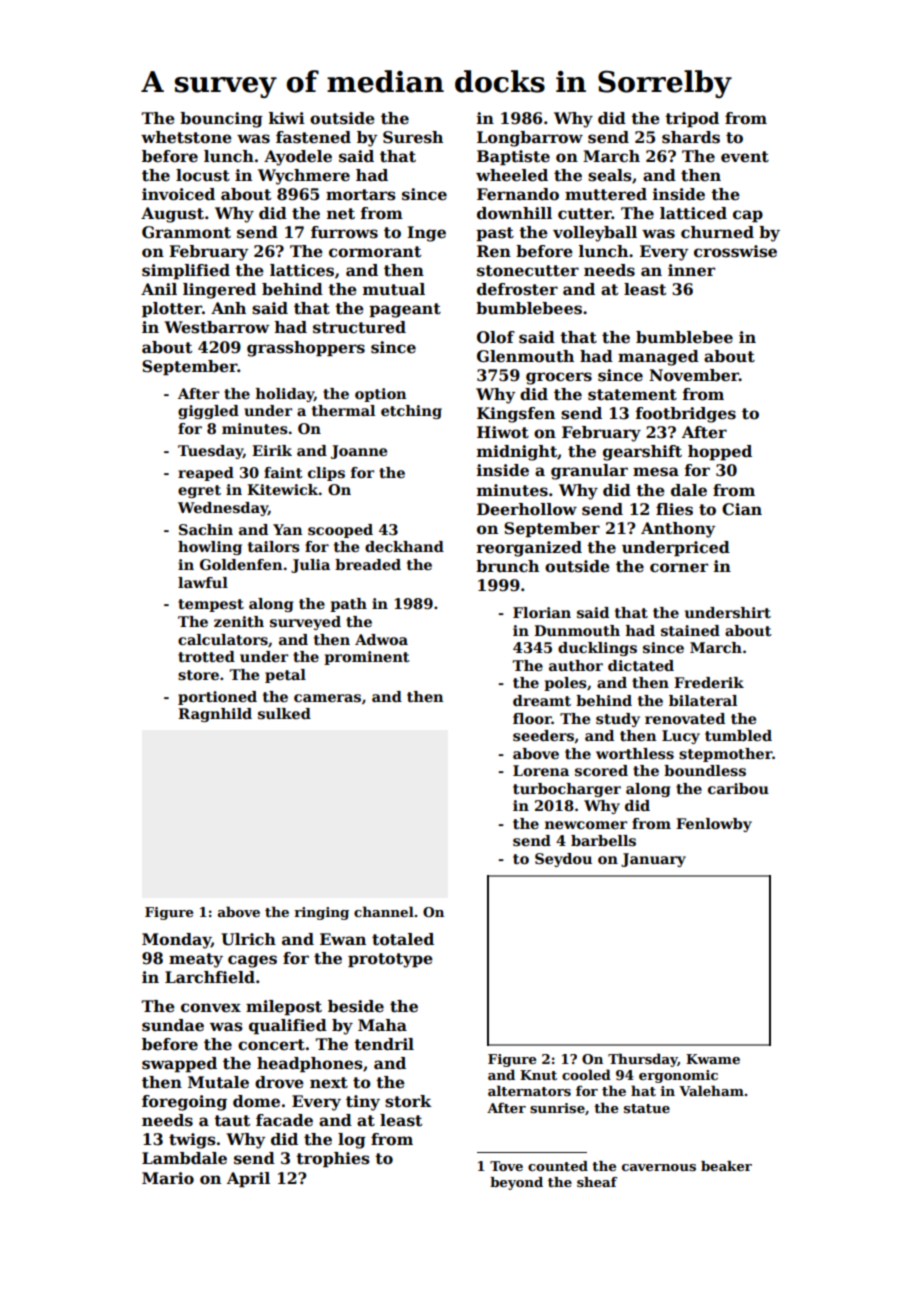 The width and height of the image is (924, 1314). Describe the element at coordinates (216, 327) in the image. I see `Westbarrow` at that location.
